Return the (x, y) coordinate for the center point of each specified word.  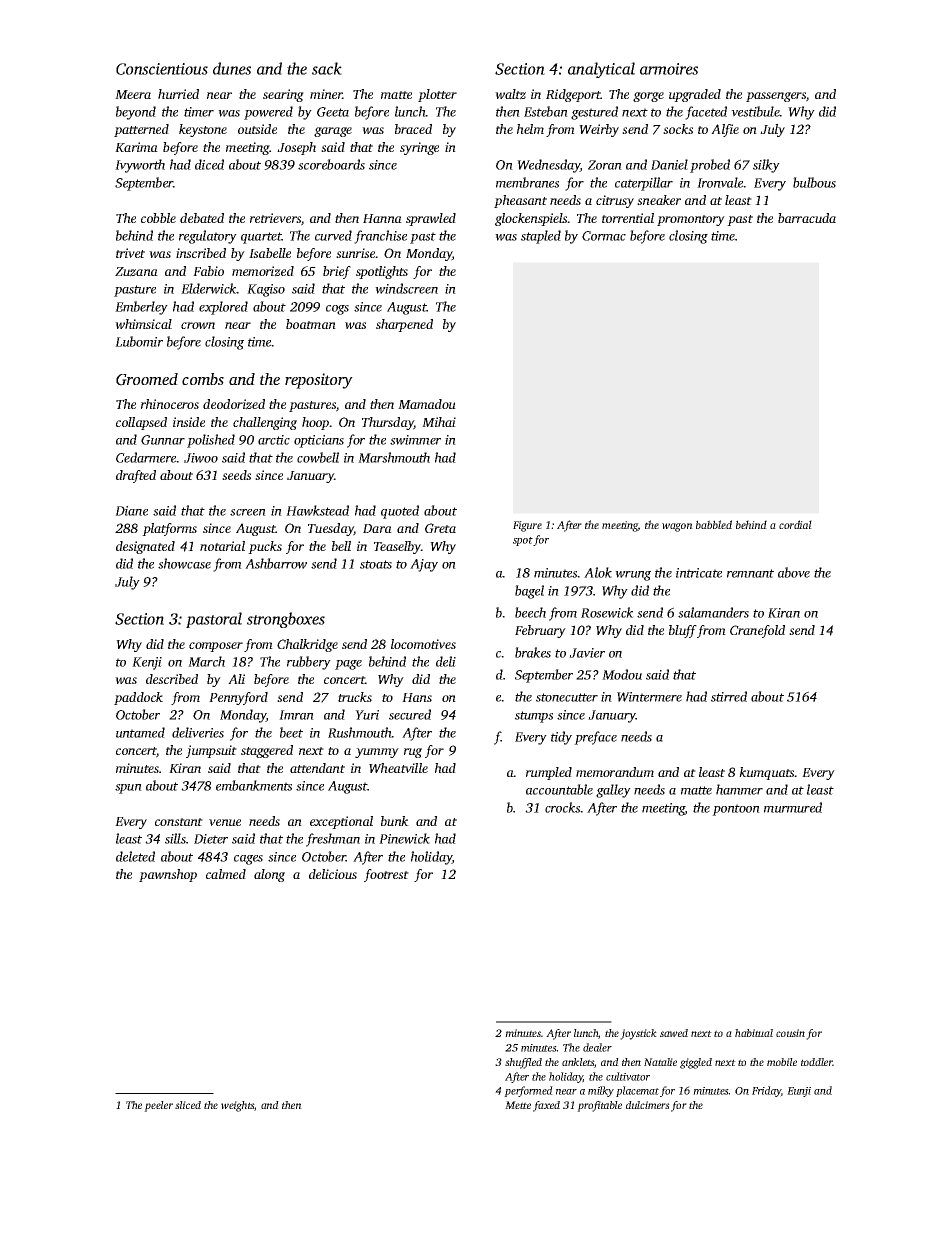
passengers (776, 97)
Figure (527, 526)
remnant (750, 573)
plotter (437, 95)
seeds (236, 475)
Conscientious (162, 69)
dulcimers (648, 1105)
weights (237, 1106)
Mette (518, 1105)
